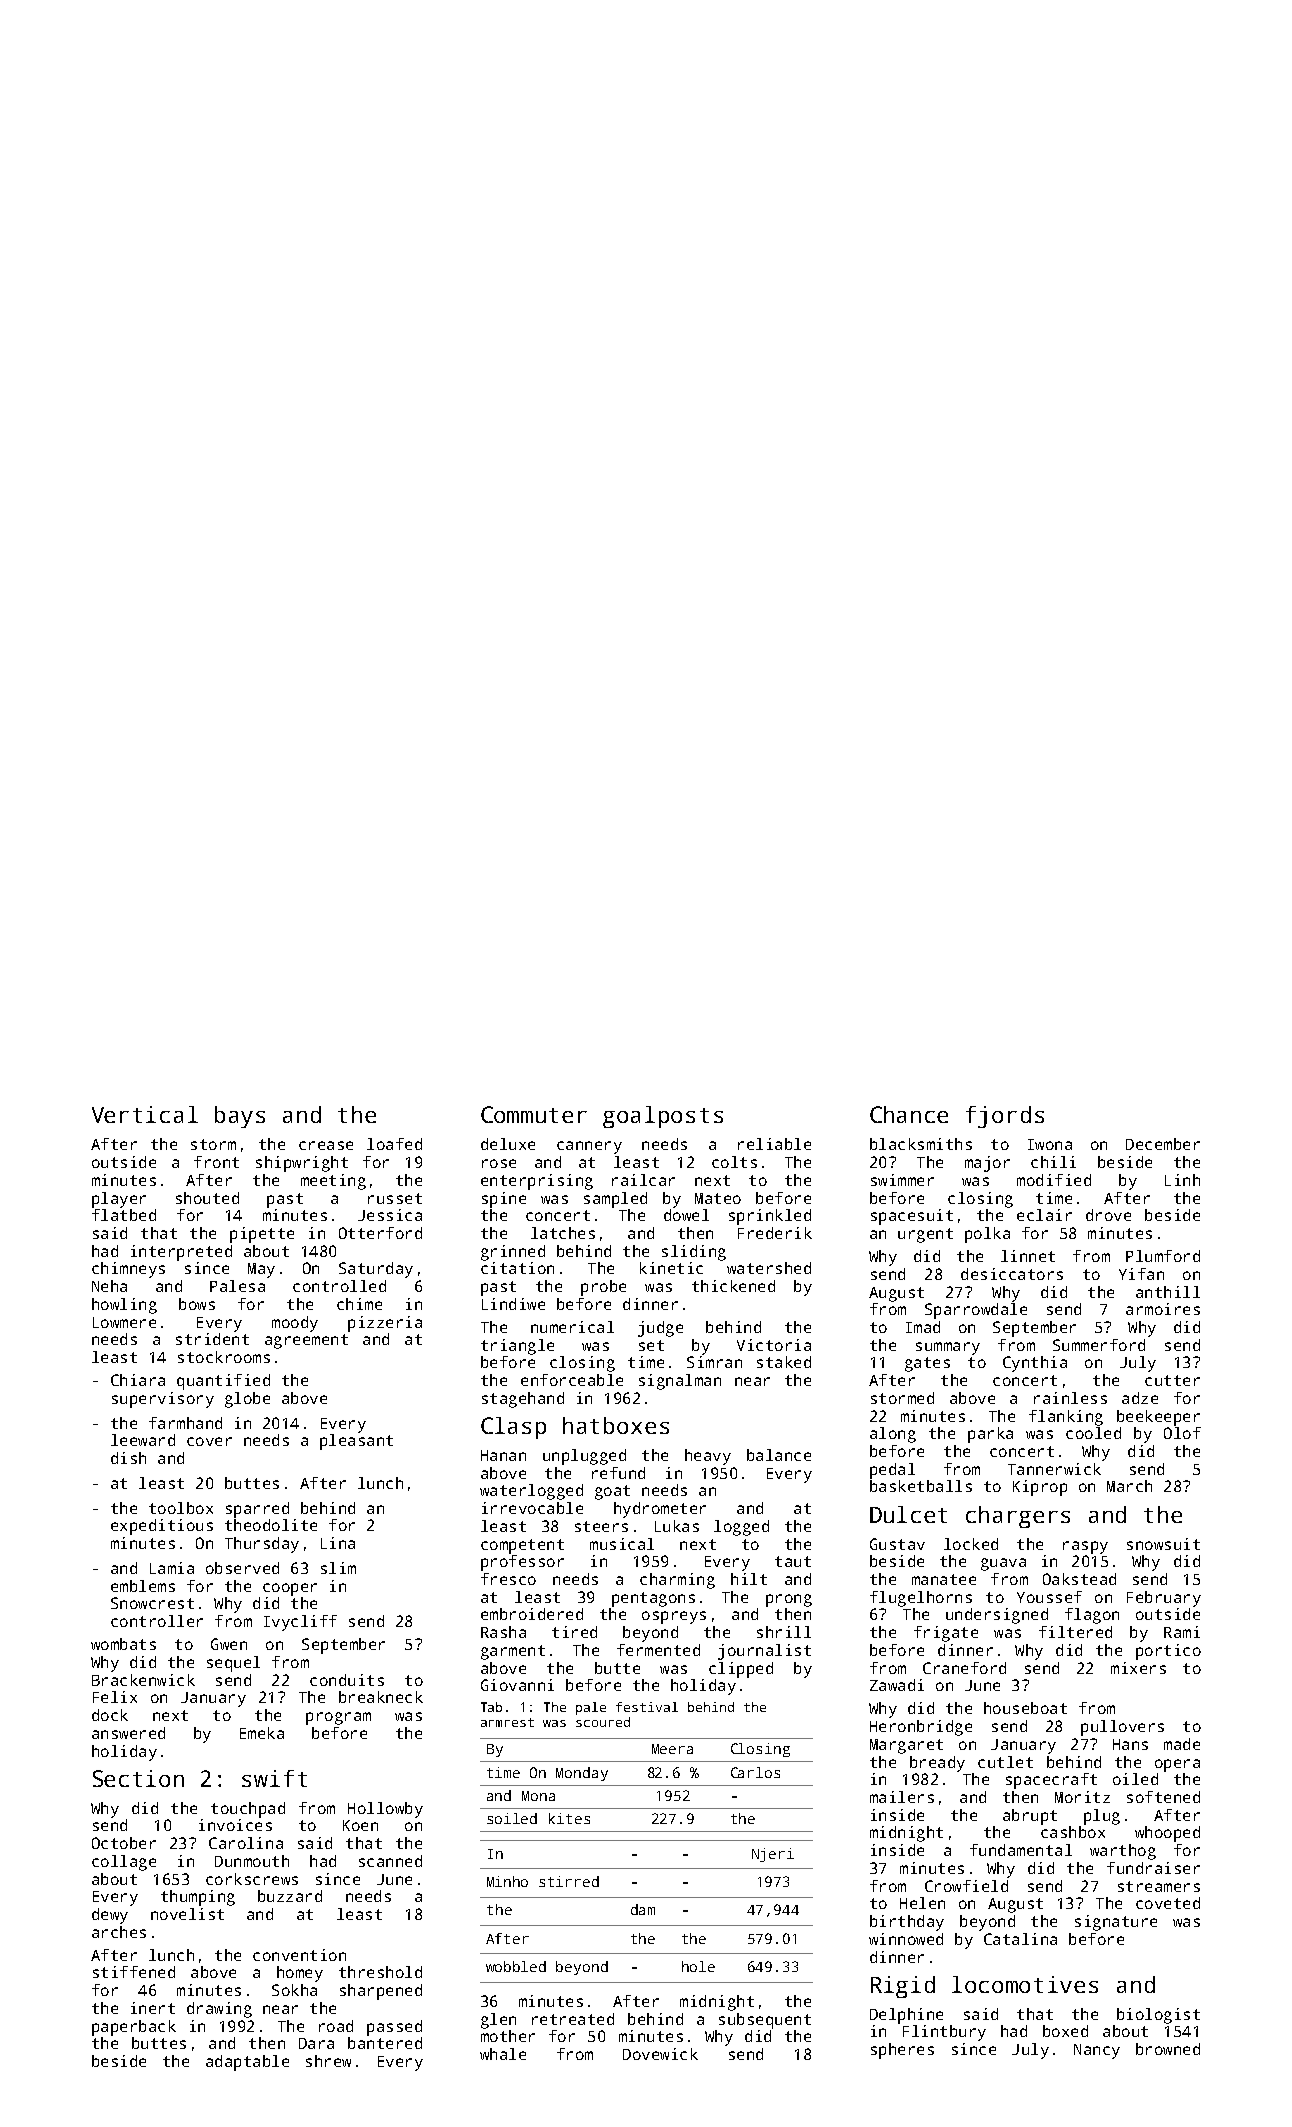 This screenshot has width=1292, height=2127. What do you see at coordinates (333, 1182) in the screenshot?
I see `meeting` at bounding box center [333, 1182].
